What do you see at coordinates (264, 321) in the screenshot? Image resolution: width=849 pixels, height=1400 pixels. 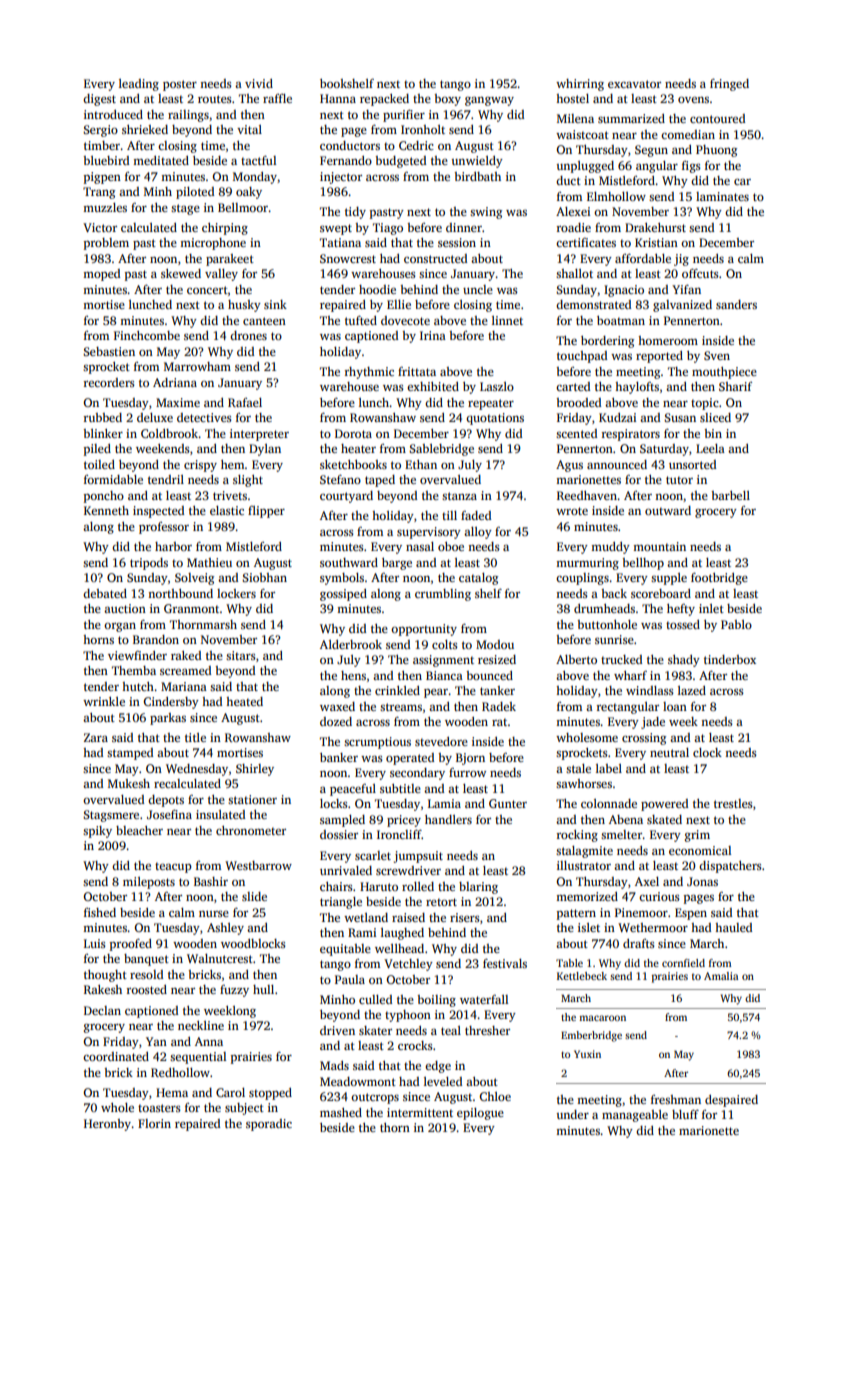 I see `canteen` at bounding box center [264, 321].
